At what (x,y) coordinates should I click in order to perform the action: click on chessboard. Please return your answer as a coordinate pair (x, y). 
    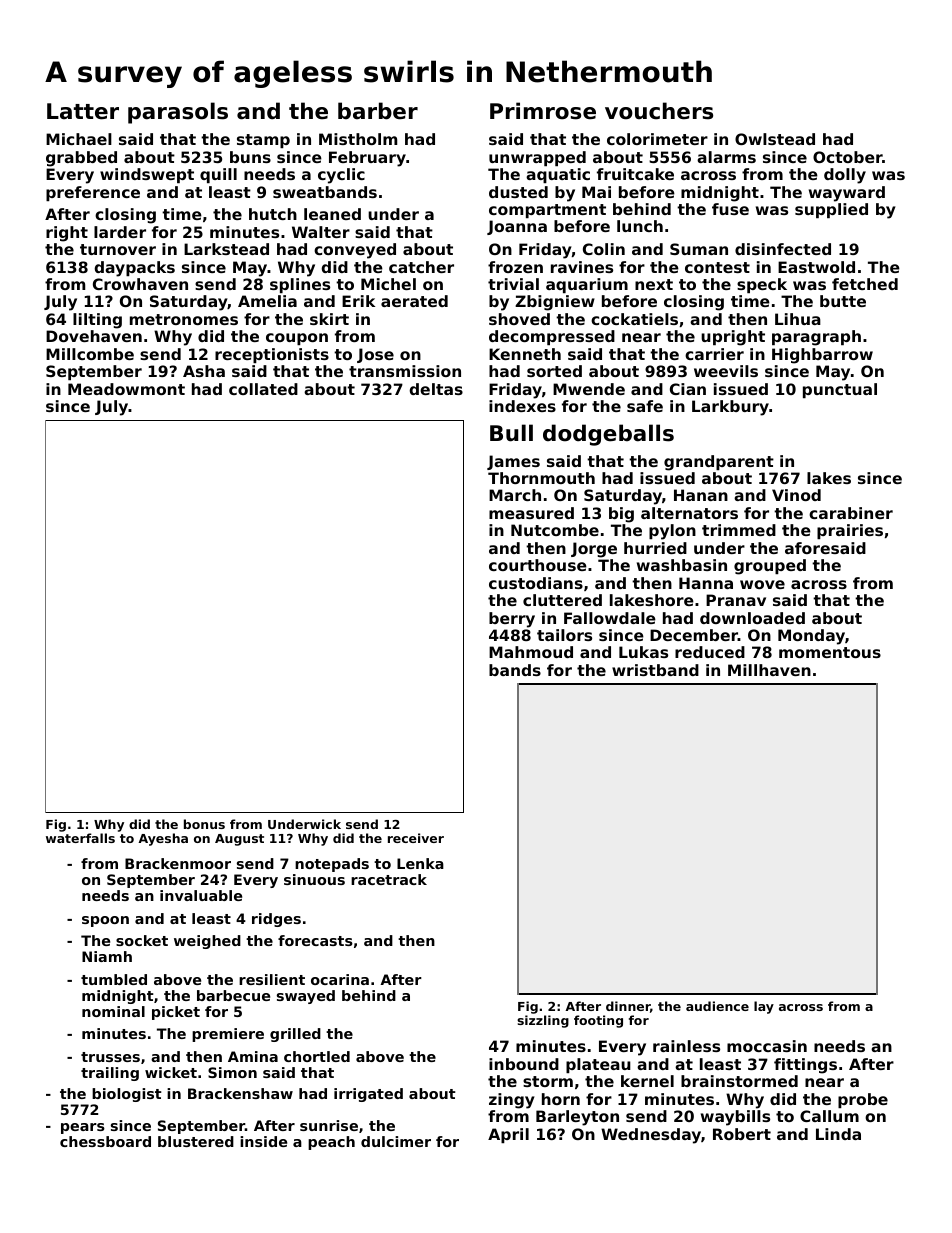
    Looking at the image, I should click on (105, 1141).
